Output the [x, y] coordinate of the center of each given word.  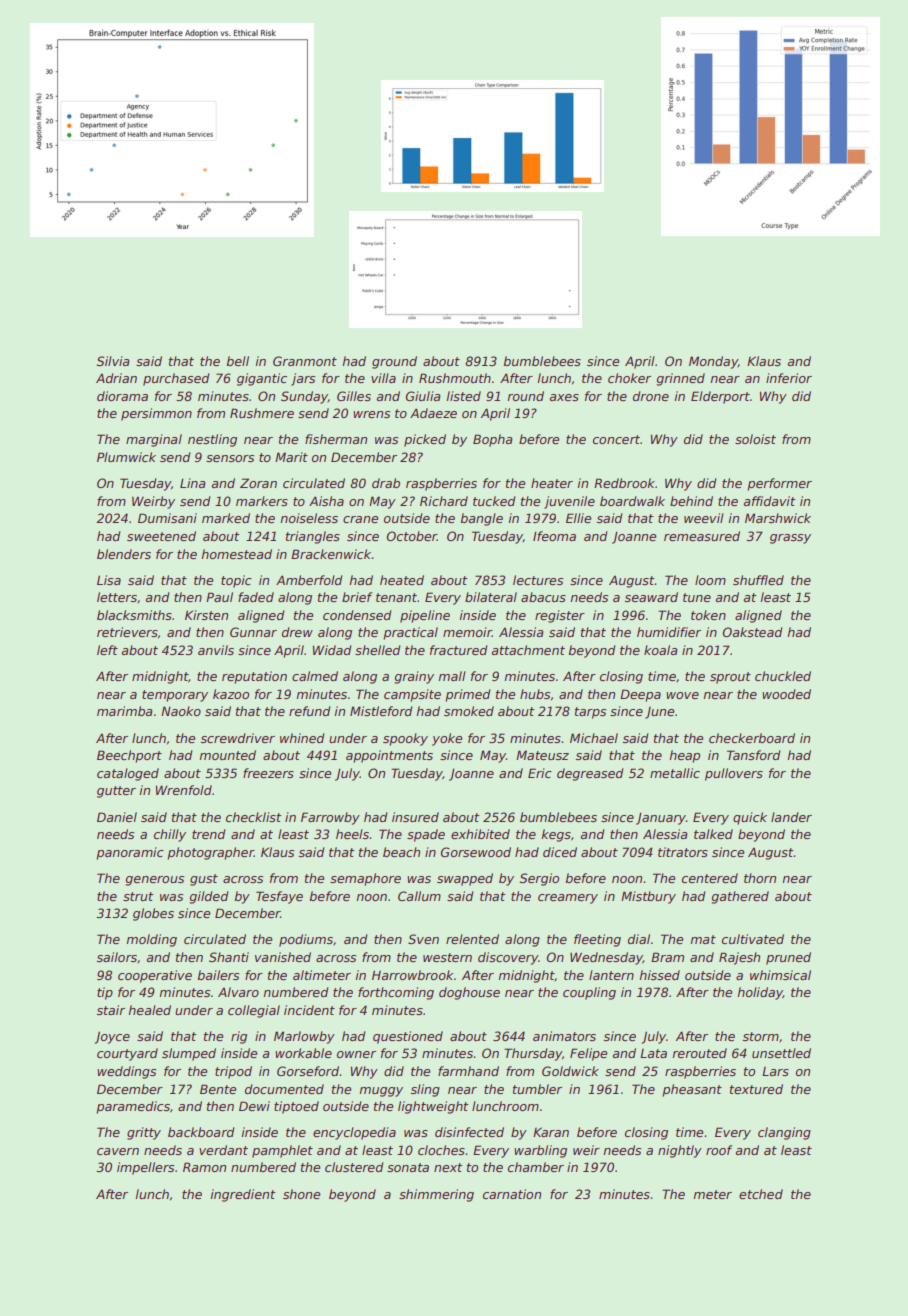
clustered [354, 1167]
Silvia [113, 361]
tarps [590, 713]
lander [791, 817]
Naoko [181, 711]
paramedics [133, 1107]
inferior [789, 378]
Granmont [305, 361]
